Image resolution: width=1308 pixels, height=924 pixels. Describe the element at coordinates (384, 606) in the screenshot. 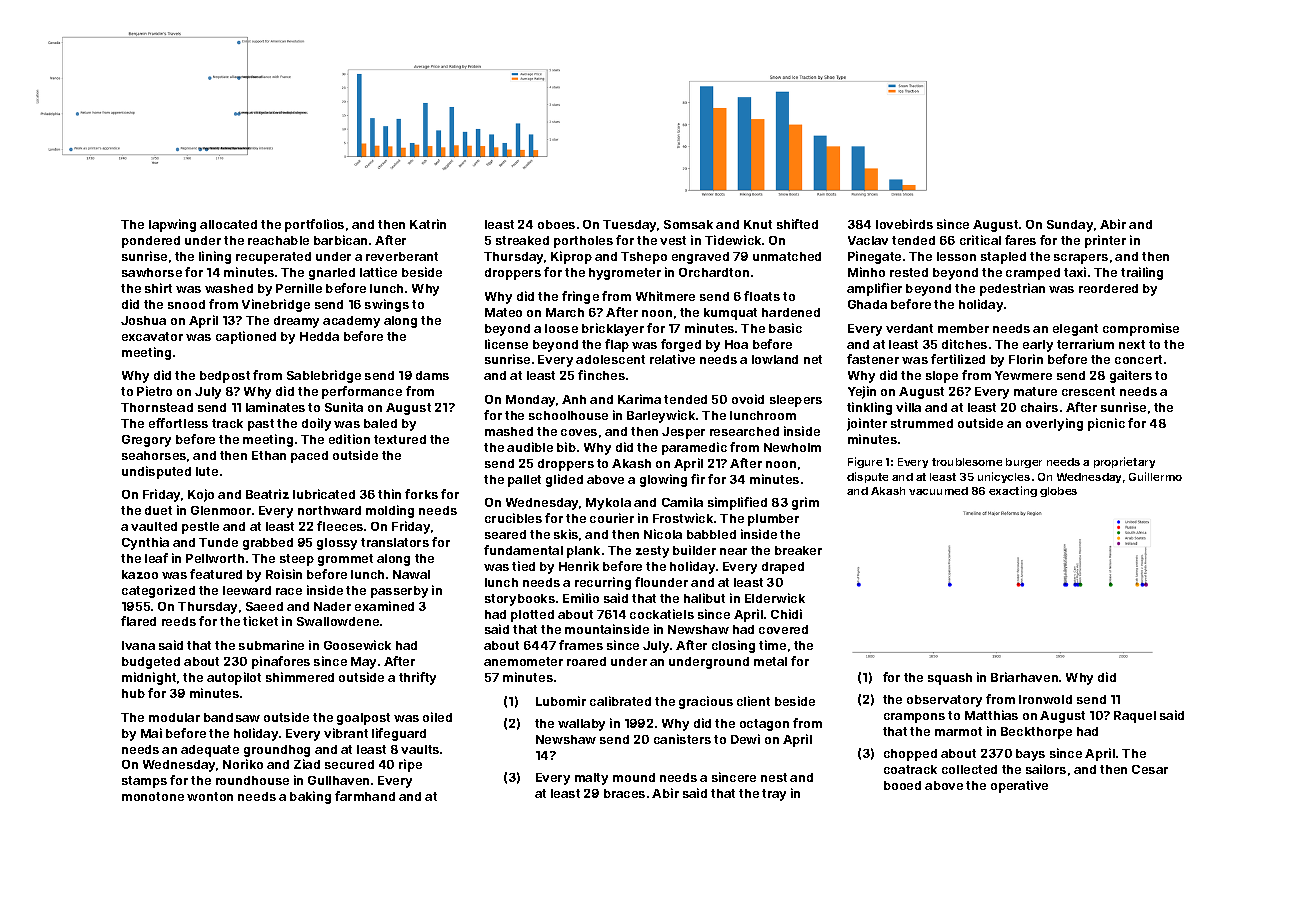

I see `examined` at that location.
